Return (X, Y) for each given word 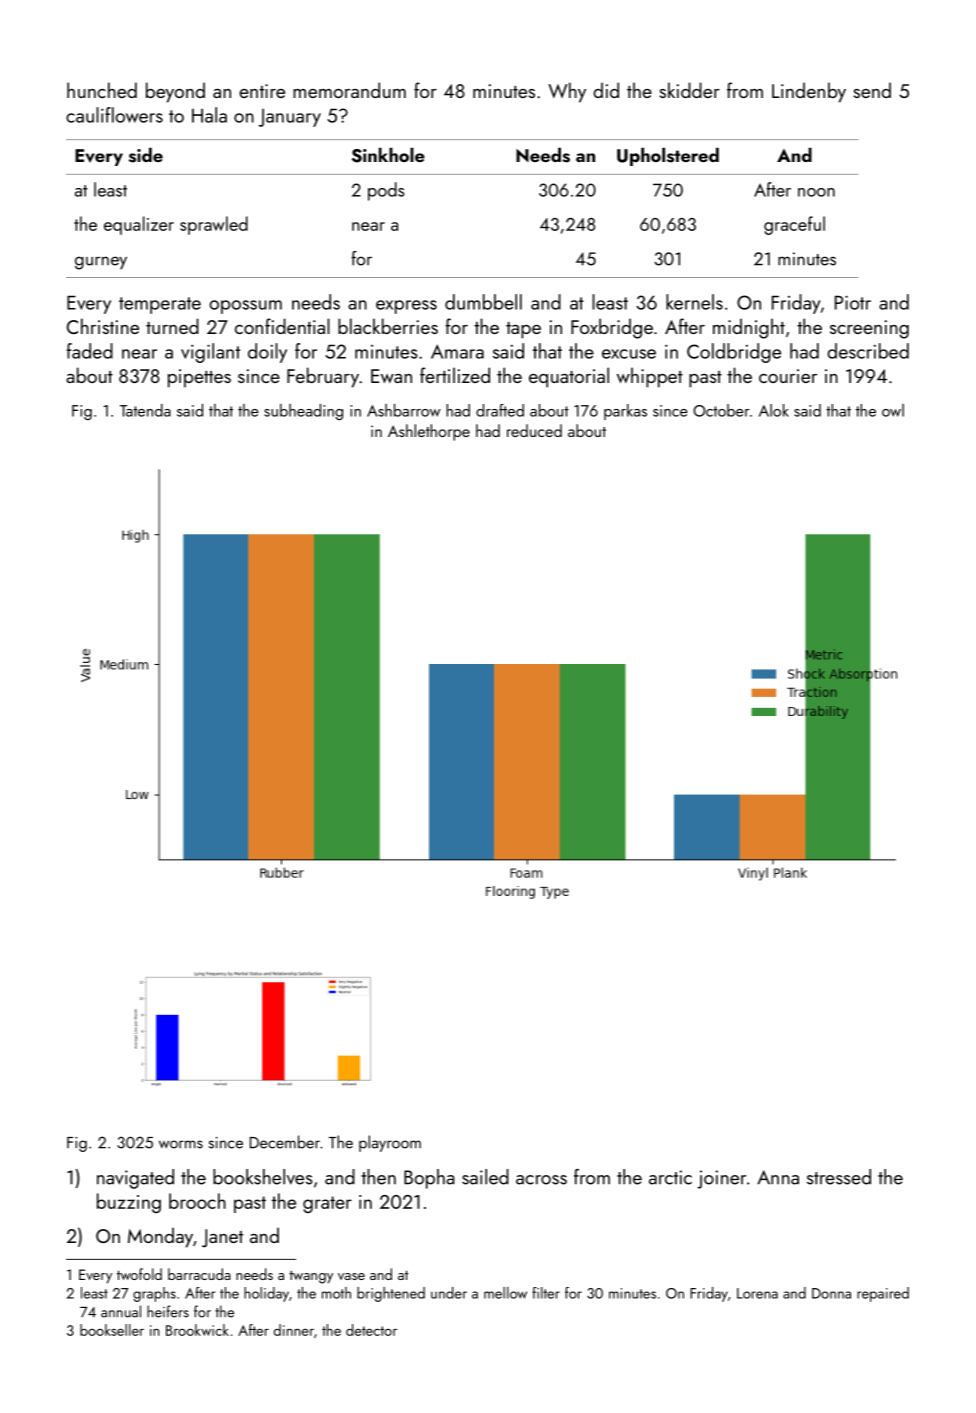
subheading (303, 412)
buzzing (129, 1203)
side (146, 155)
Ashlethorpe (429, 432)
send (872, 90)
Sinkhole (388, 155)
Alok (774, 410)
